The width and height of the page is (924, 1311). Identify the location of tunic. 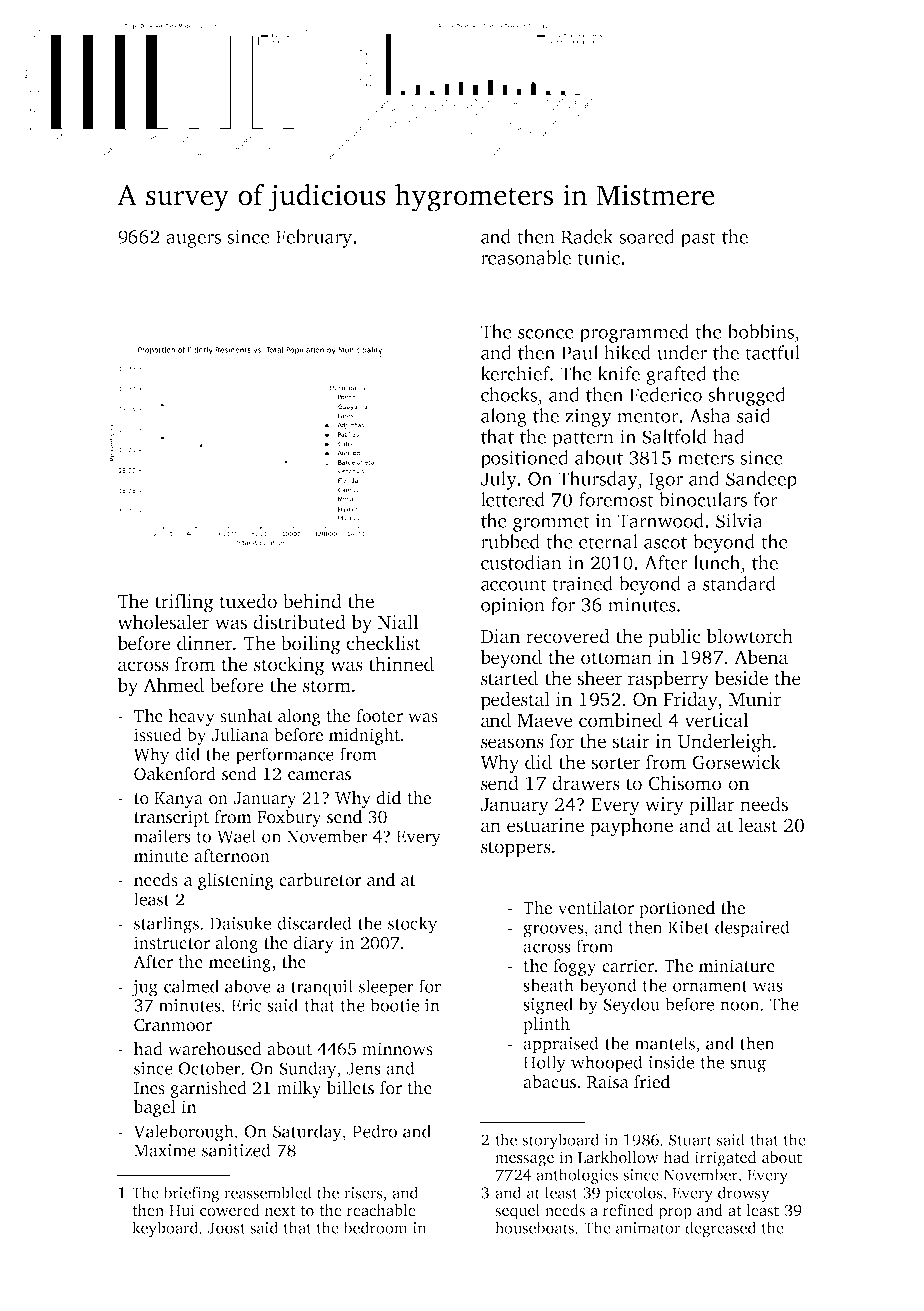
(598, 257).
